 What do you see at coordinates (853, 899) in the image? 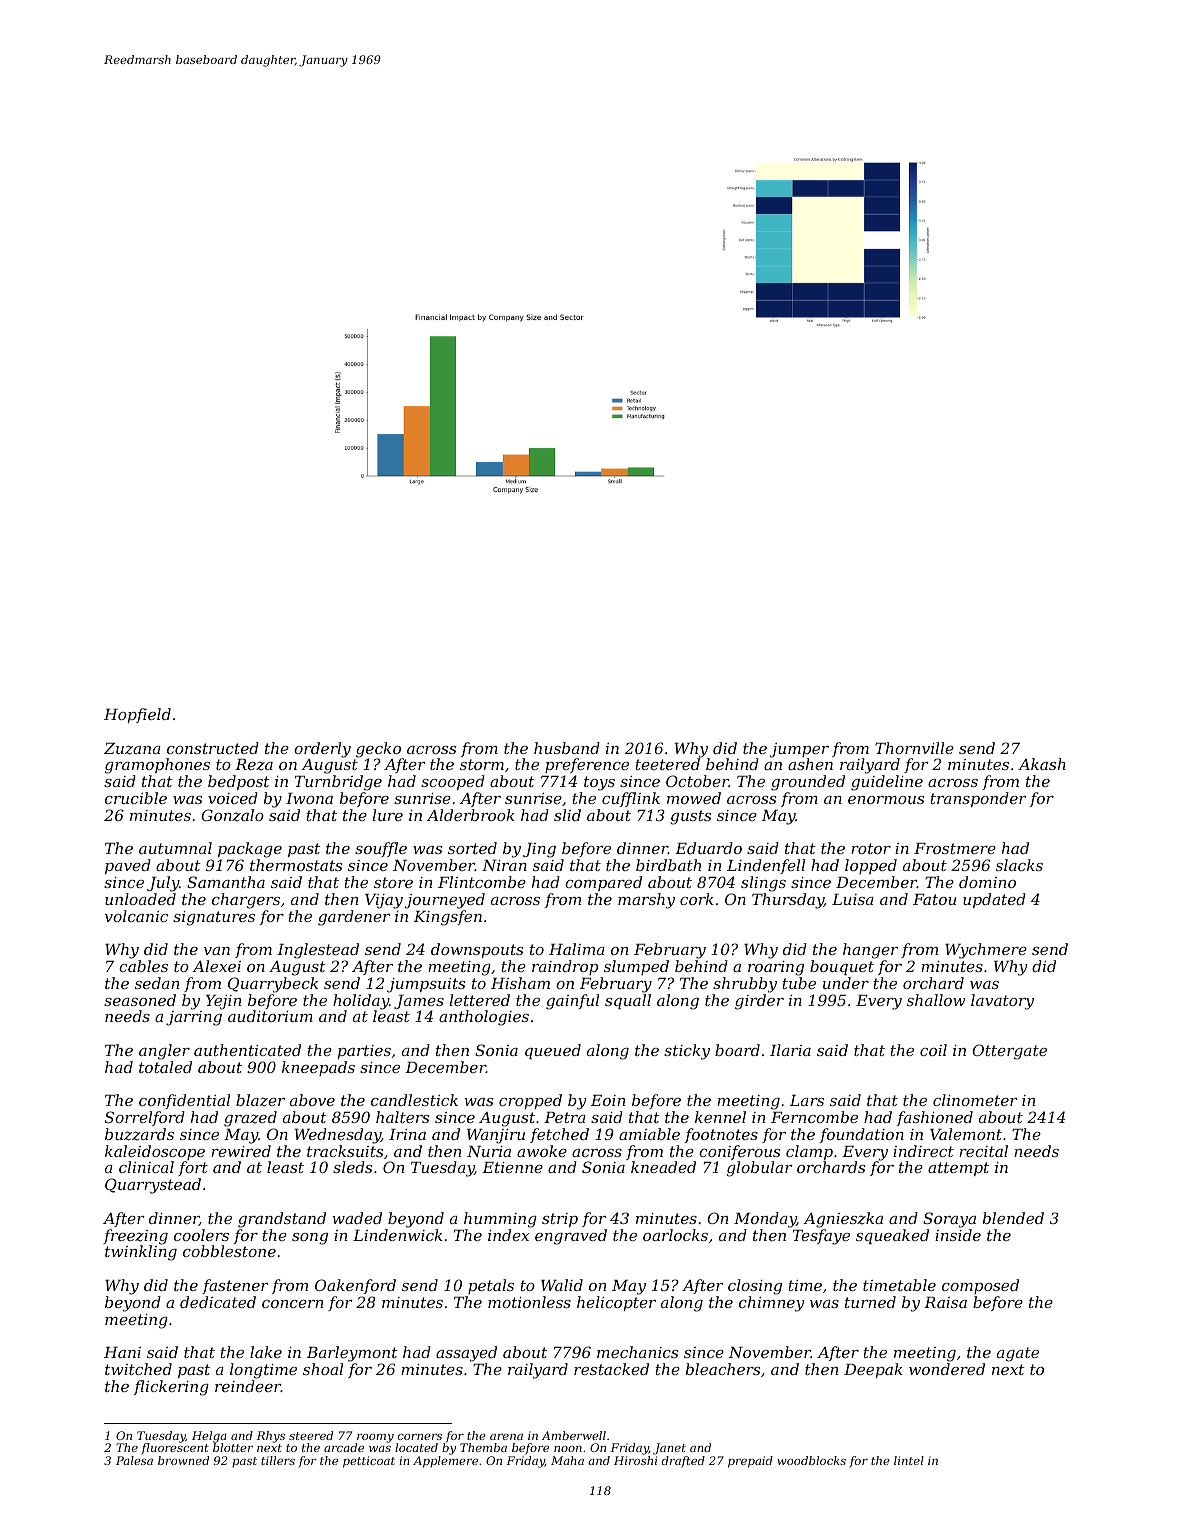
I see `Luisa` at bounding box center [853, 899].
